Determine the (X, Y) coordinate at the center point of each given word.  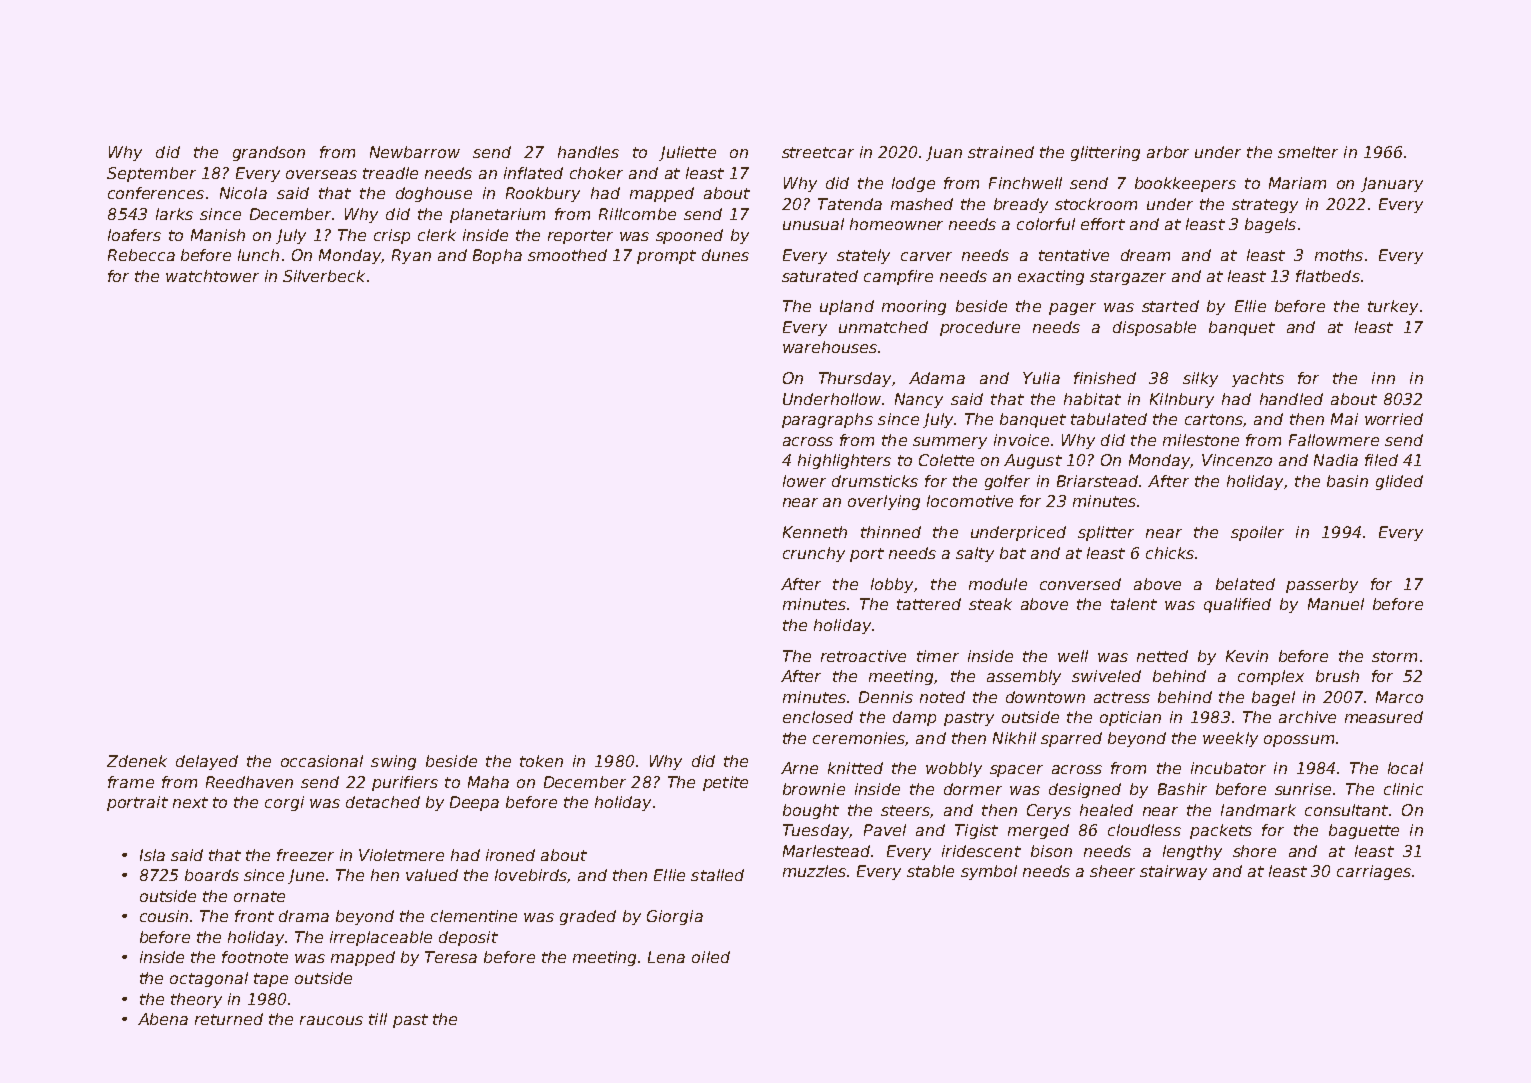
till (378, 1019)
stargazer (1128, 278)
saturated (820, 276)
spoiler (1257, 533)
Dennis (886, 697)
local (1405, 768)
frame (131, 782)
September (151, 174)
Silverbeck (324, 276)
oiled (711, 957)
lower (804, 481)
